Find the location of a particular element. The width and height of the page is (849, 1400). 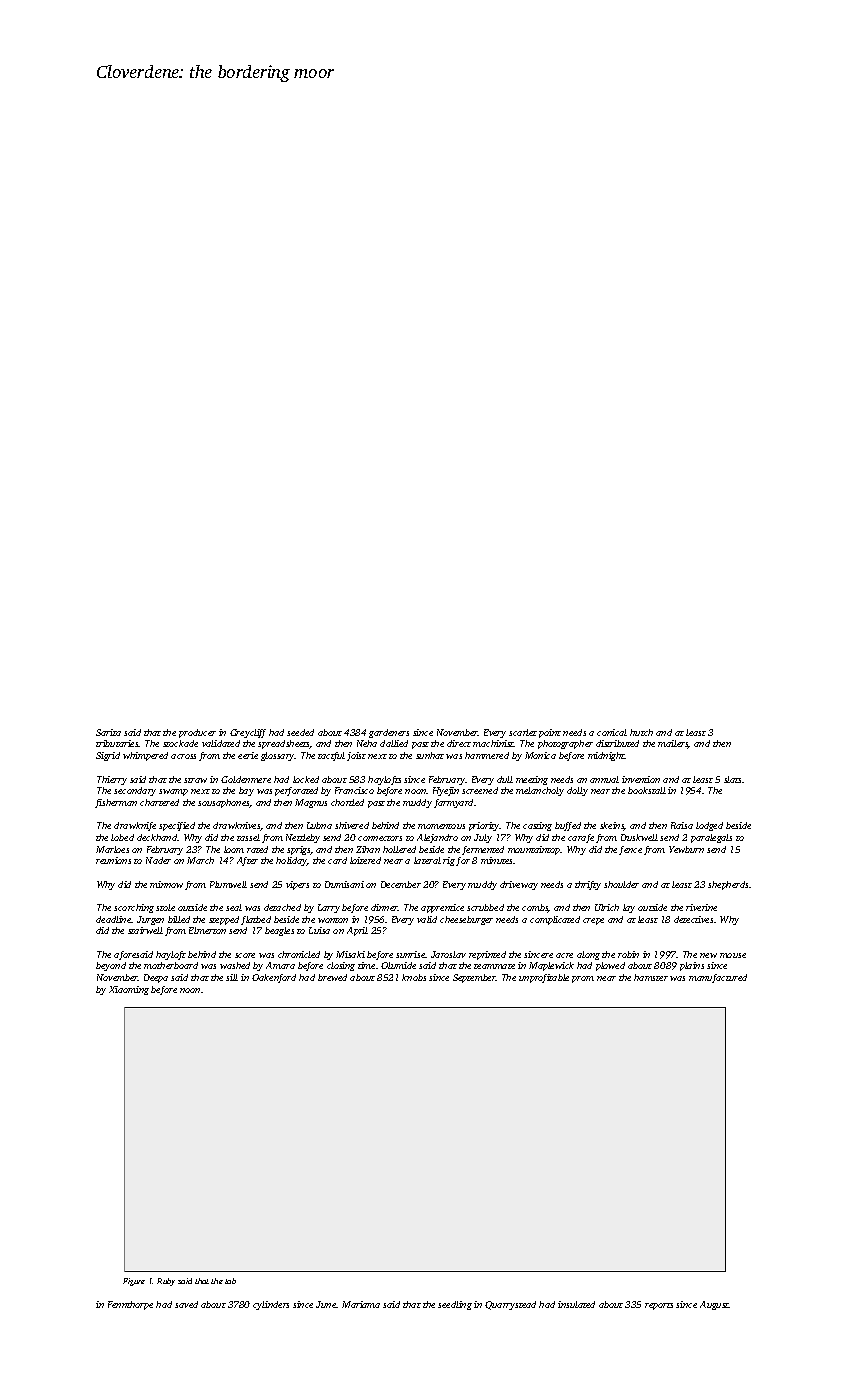

Amara is located at coordinates (280, 965).
